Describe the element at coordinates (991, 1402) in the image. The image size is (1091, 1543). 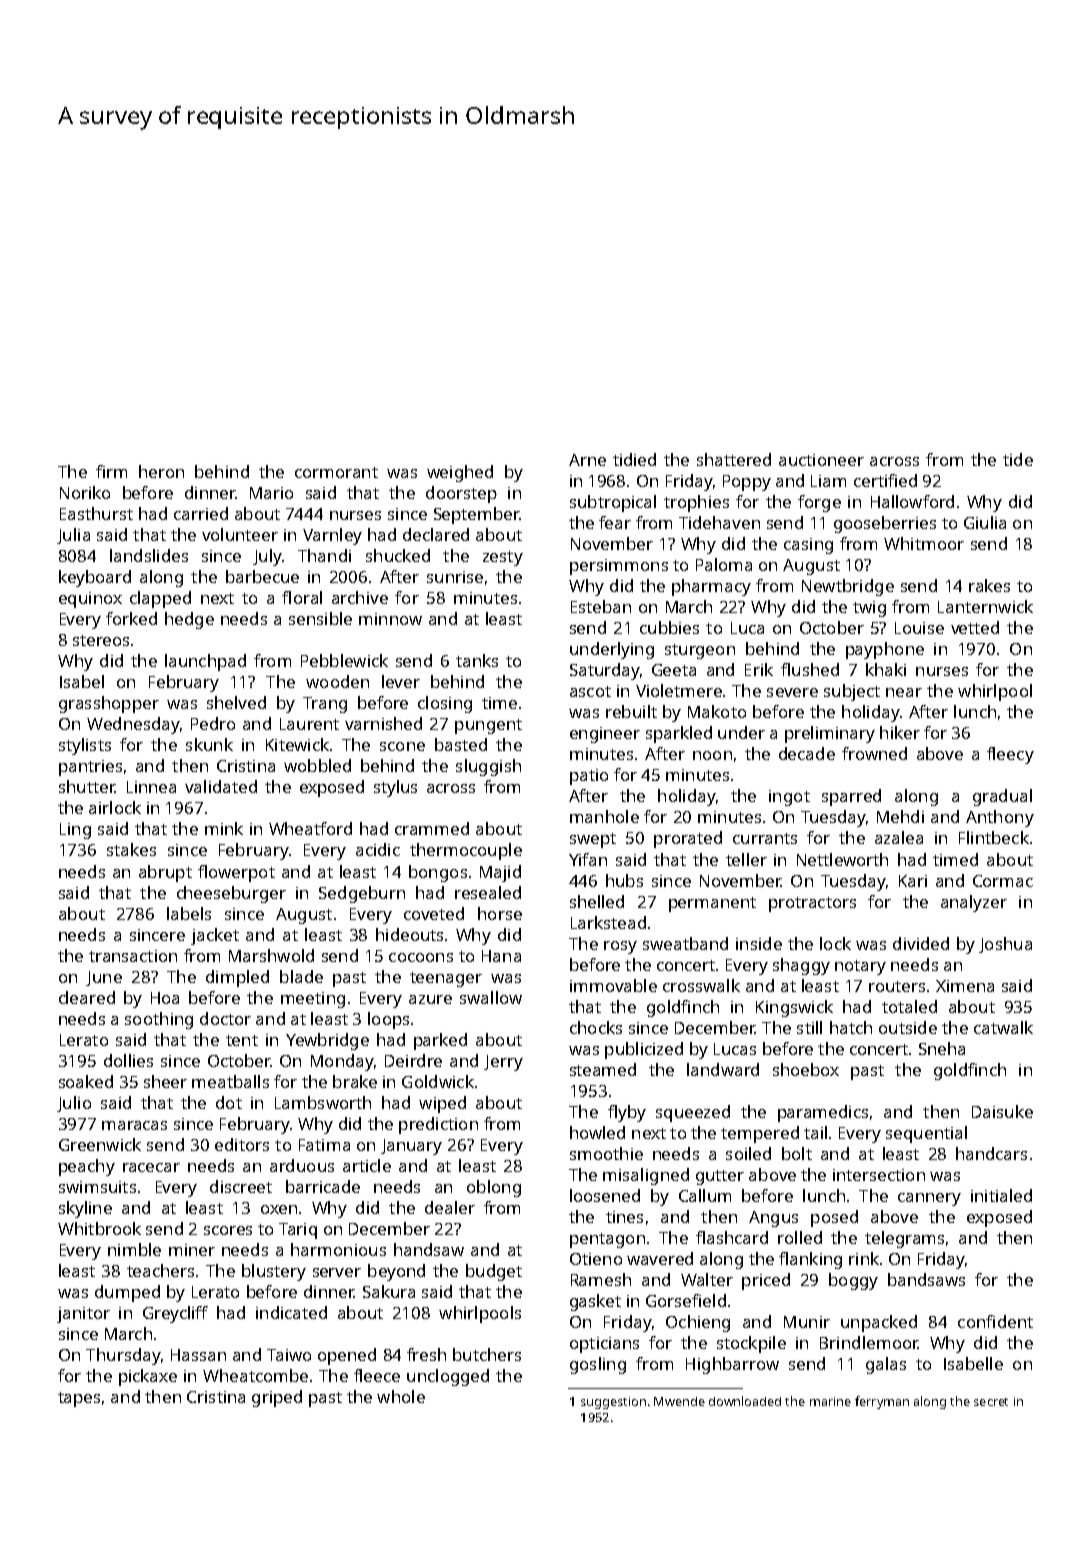
I see `secret` at that location.
